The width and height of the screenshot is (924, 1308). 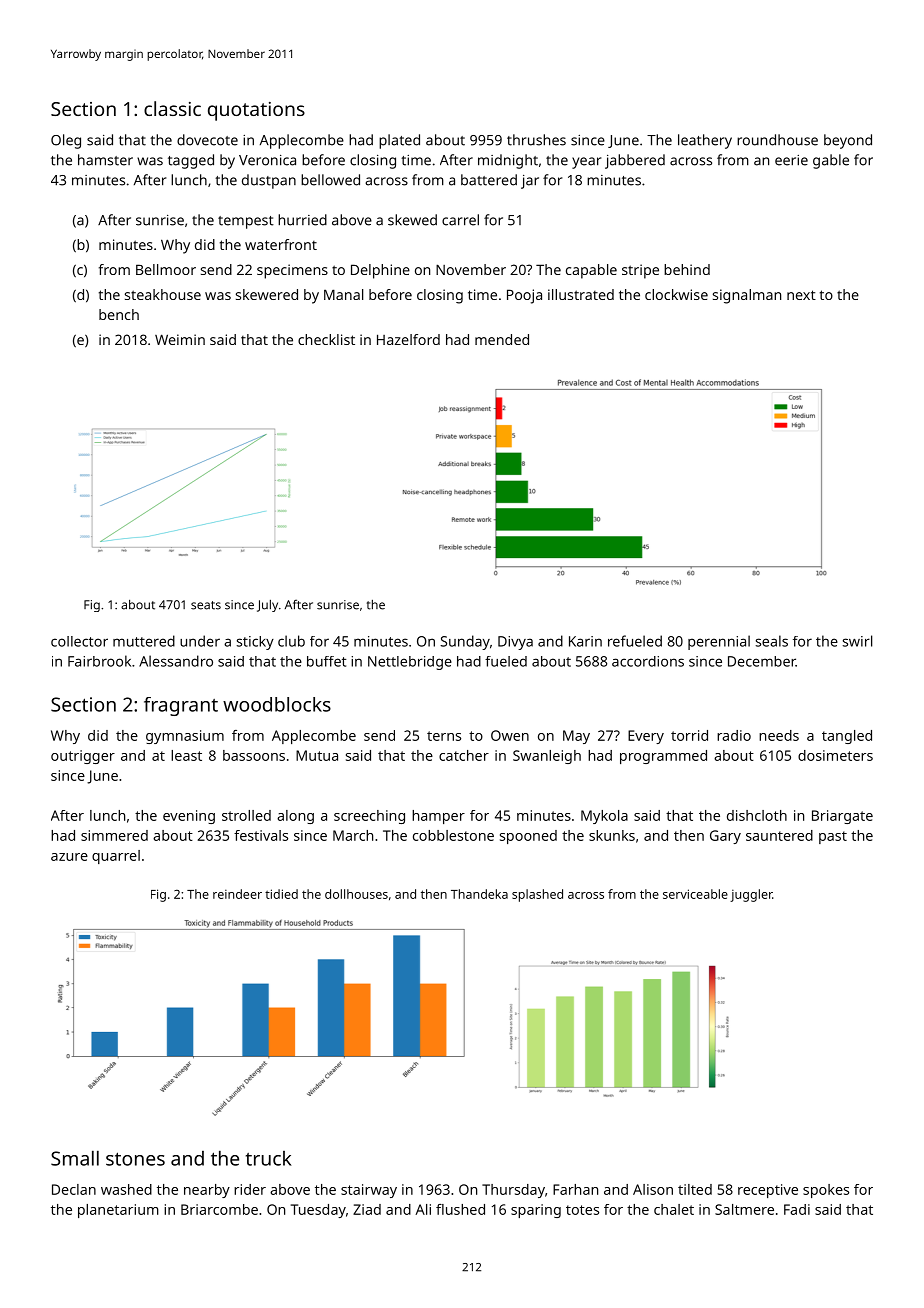 I want to click on dustpan, so click(x=269, y=181).
